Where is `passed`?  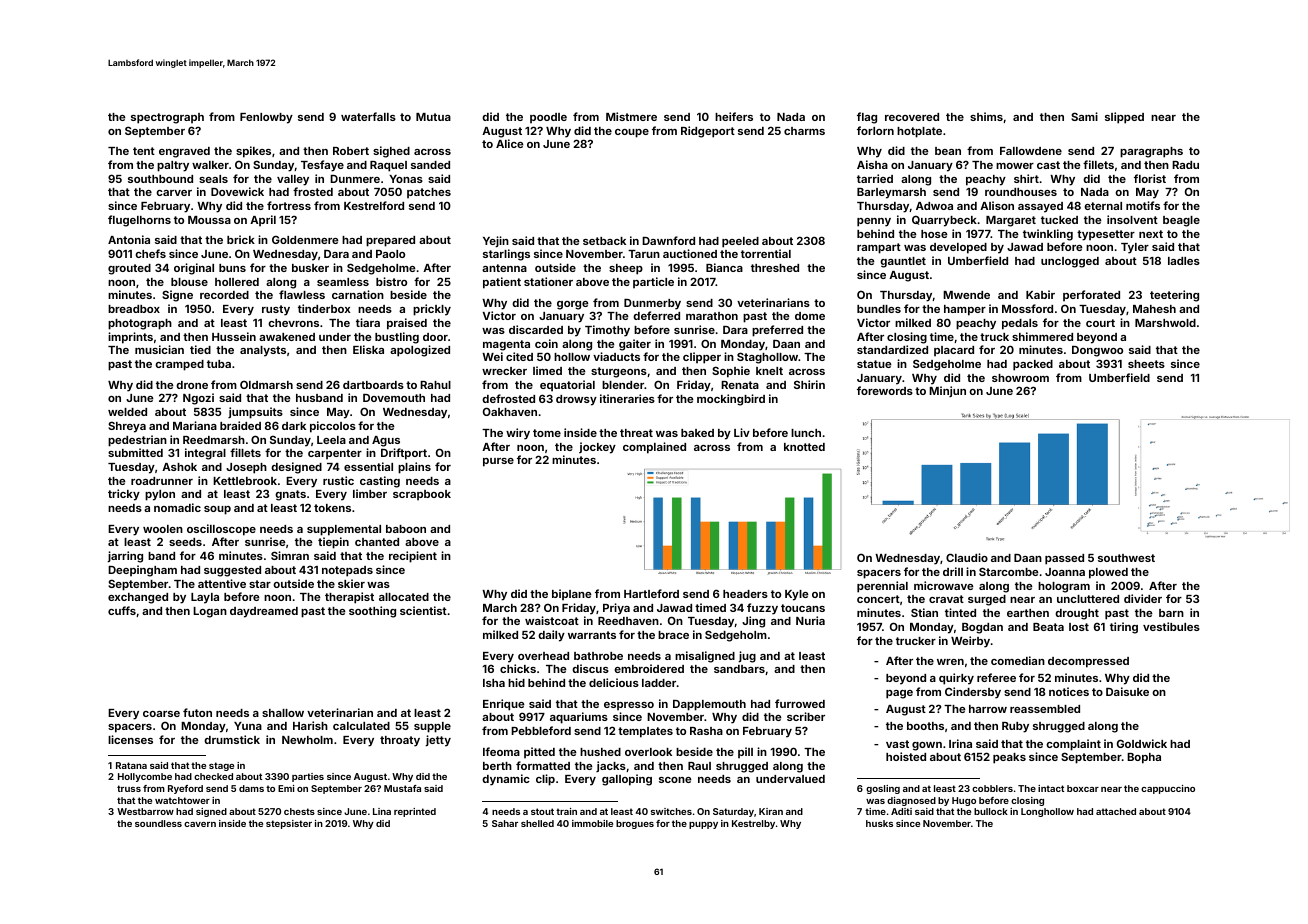
passed is located at coordinates (1064, 559).
